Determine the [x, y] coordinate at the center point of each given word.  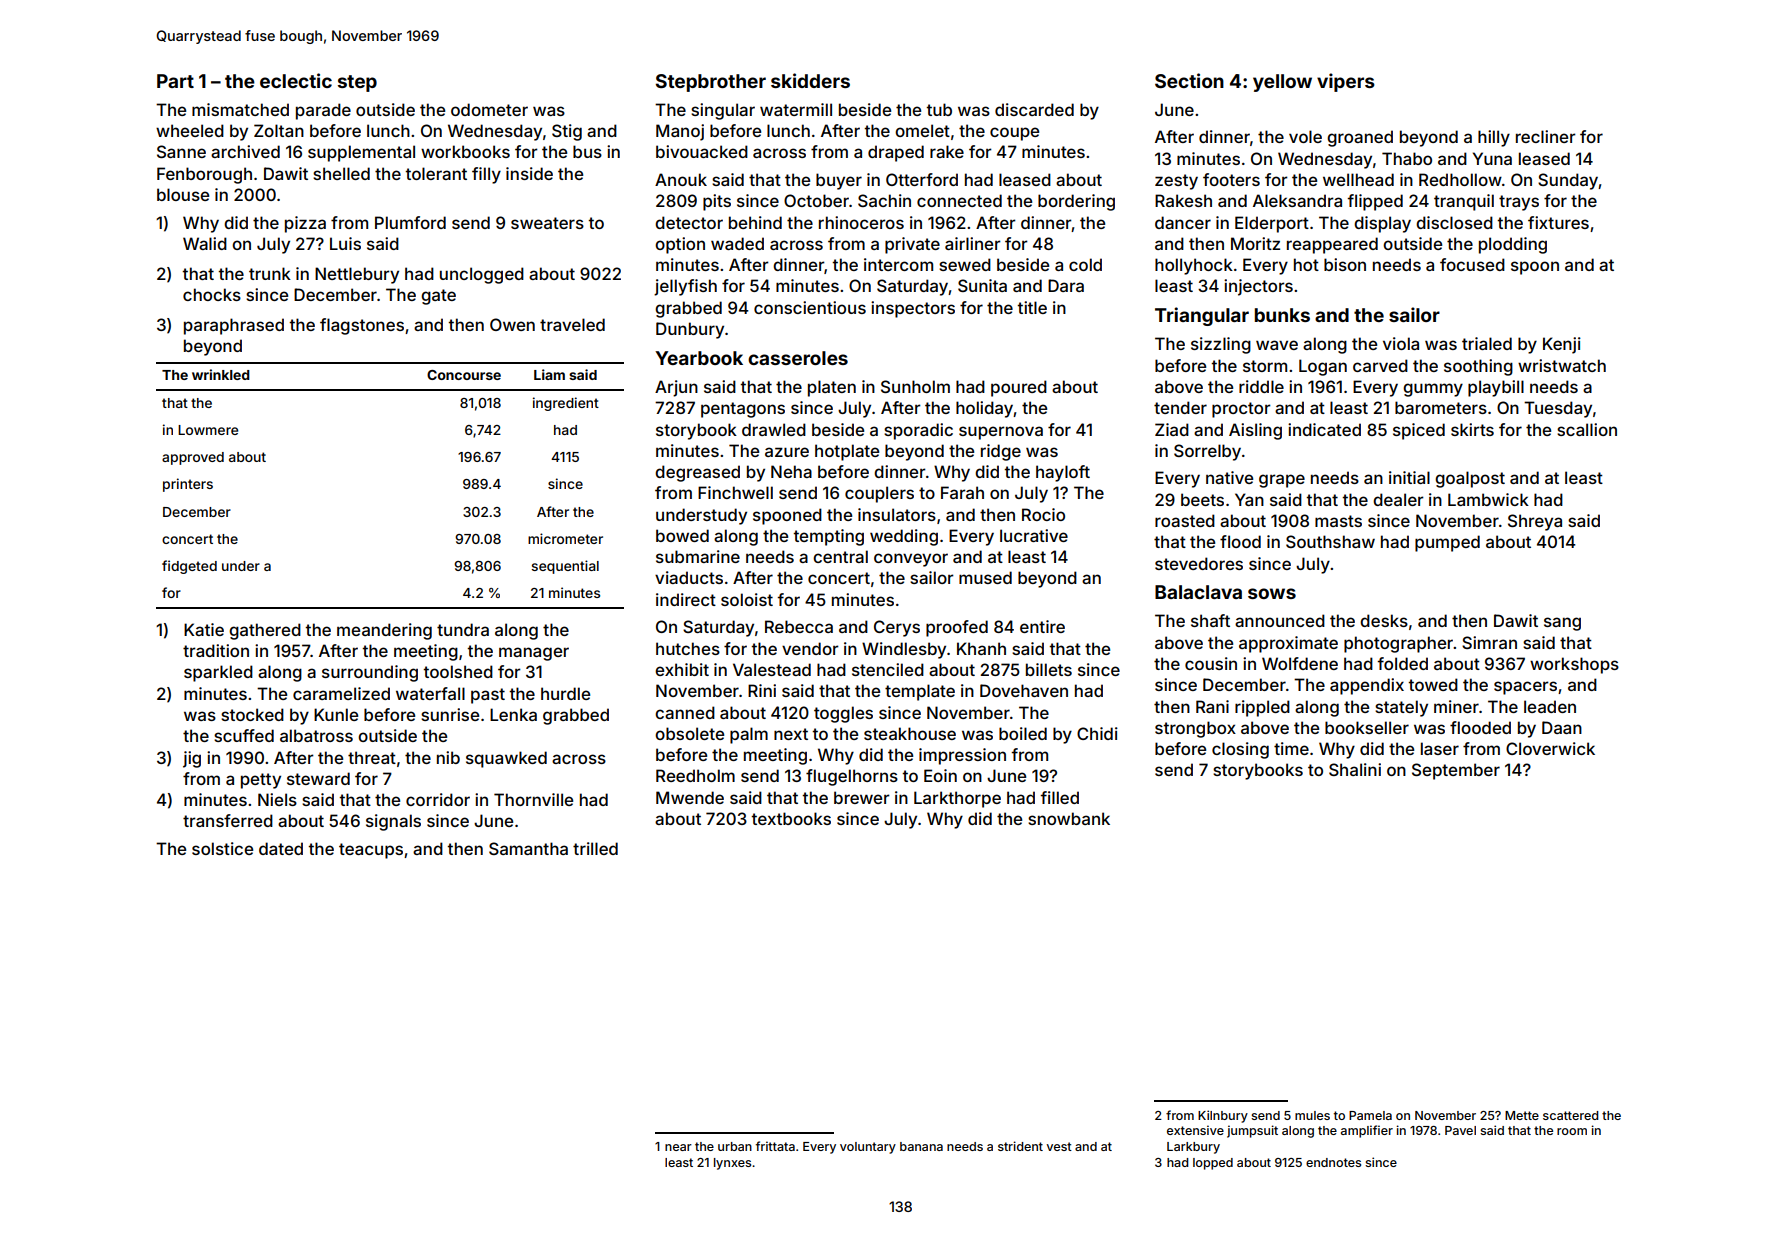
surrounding [370, 673]
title [1032, 307]
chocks [212, 294]
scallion [1587, 429]
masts [1338, 521]
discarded [1034, 109]
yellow [1282, 83]
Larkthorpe [957, 799]
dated [281, 848]
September [1456, 771]
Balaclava [1198, 592]
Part [175, 81]
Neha [791, 471]
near [678, 1147]
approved [193, 458]
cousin [1211, 663]
